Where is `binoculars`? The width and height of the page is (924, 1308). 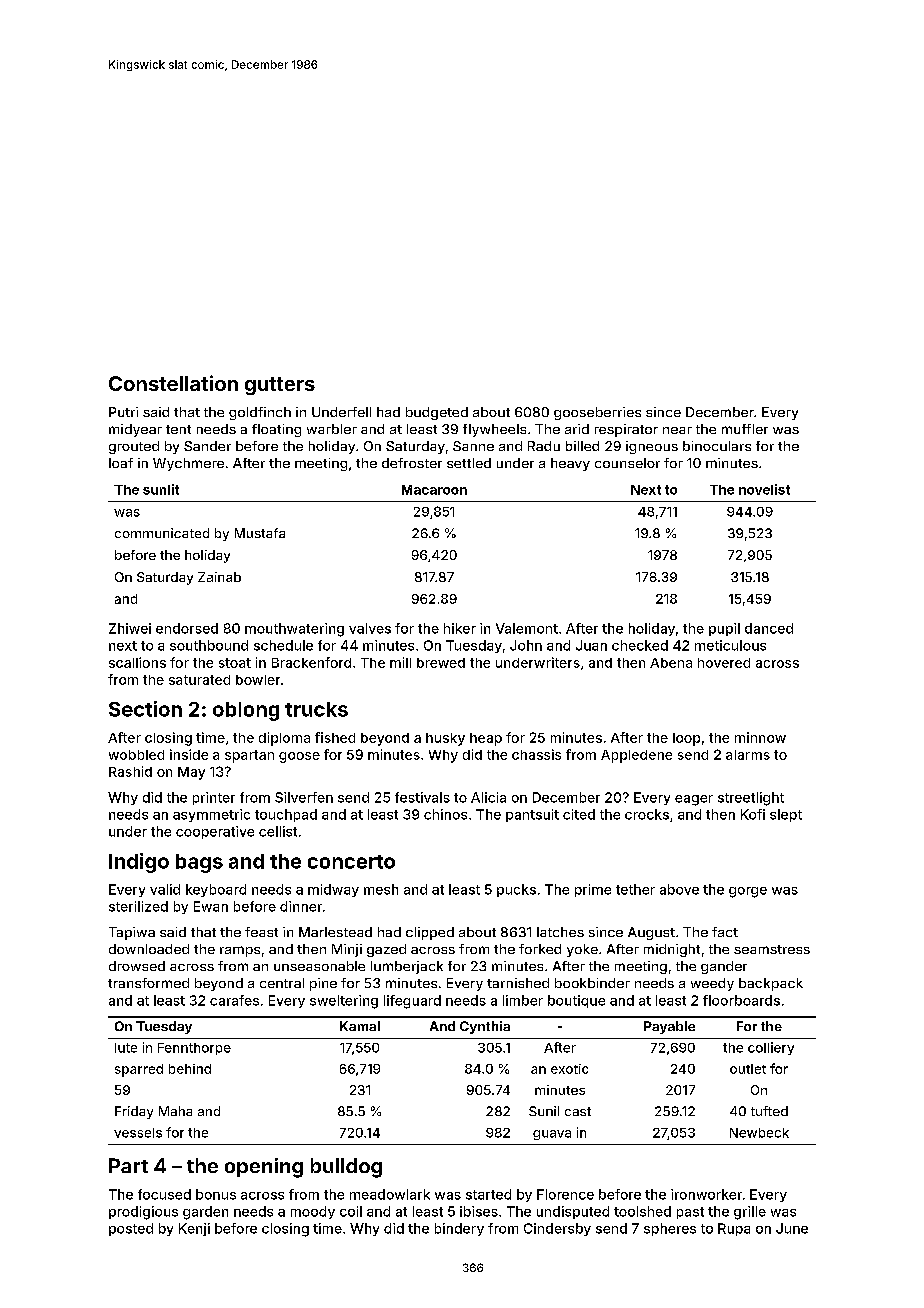 binoculars is located at coordinates (717, 446).
